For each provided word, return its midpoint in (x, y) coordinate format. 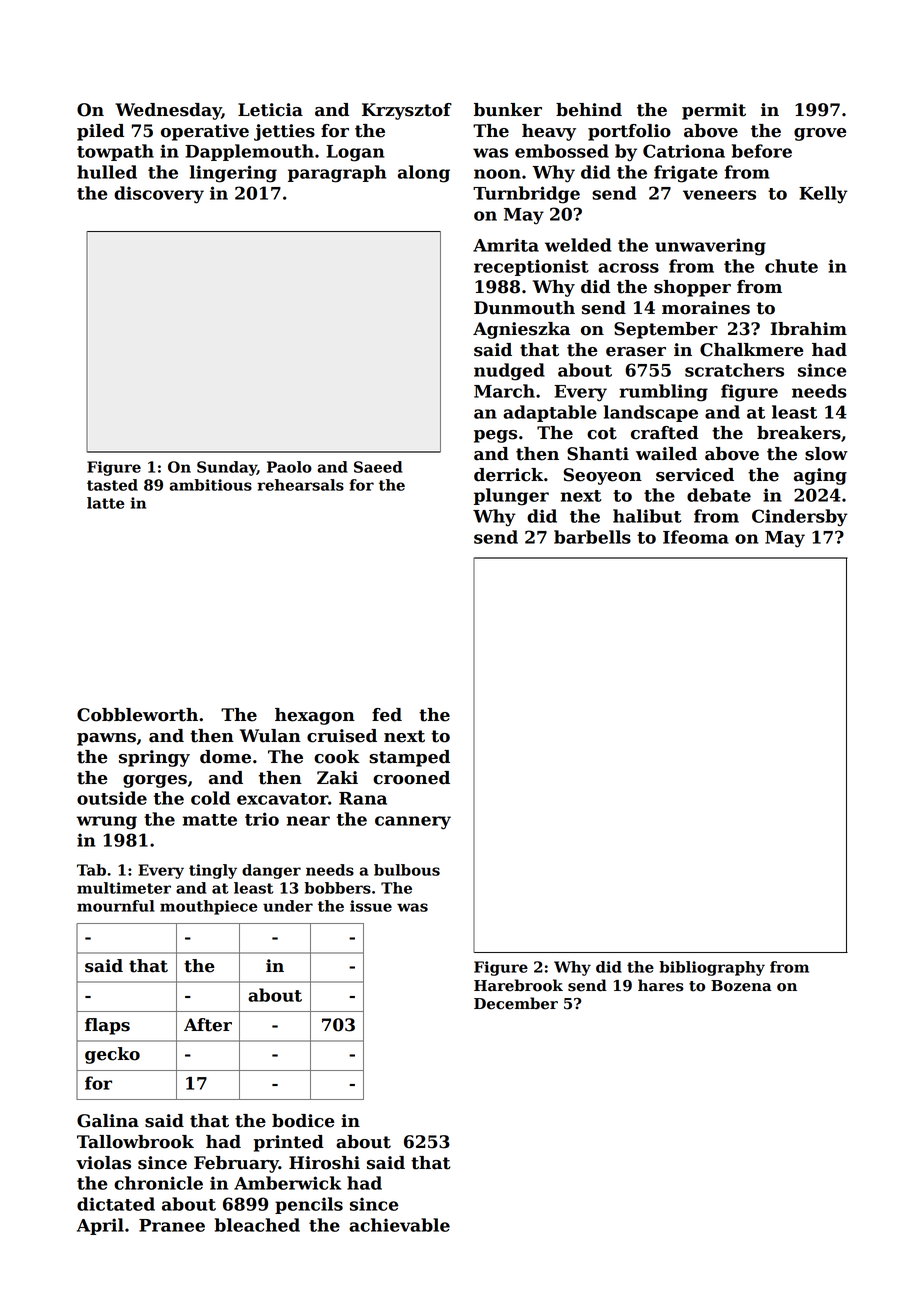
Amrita (506, 245)
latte (106, 503)
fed (387, 715)
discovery (159, 195)
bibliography (712, 968)
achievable (399, 1225)
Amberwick (287, 1183)
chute (791, 266)
